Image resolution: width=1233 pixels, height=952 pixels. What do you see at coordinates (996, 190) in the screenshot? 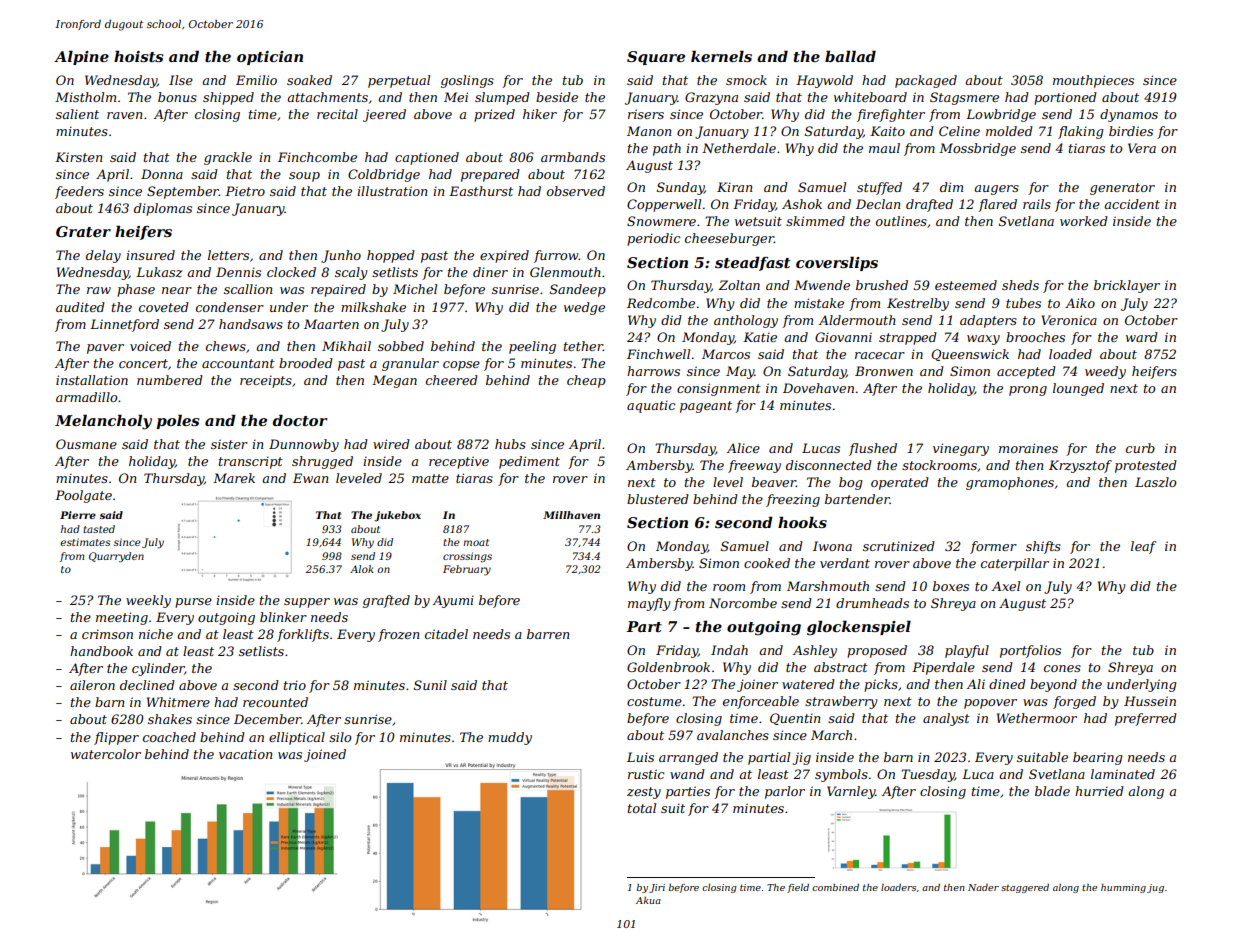
I see `augers` at bounding box center [996, 190].
